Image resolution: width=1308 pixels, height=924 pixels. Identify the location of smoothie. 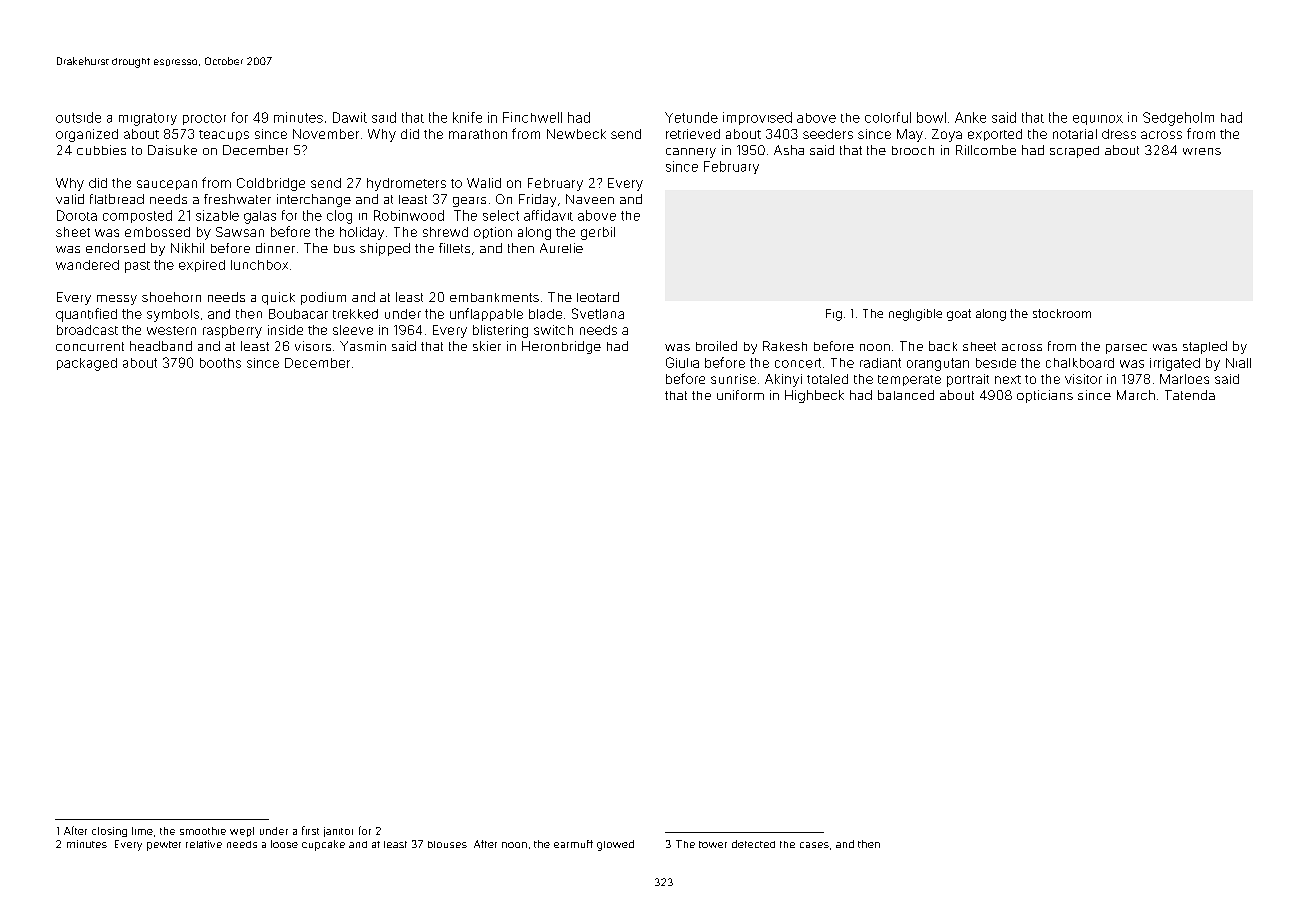
(203, 831).
